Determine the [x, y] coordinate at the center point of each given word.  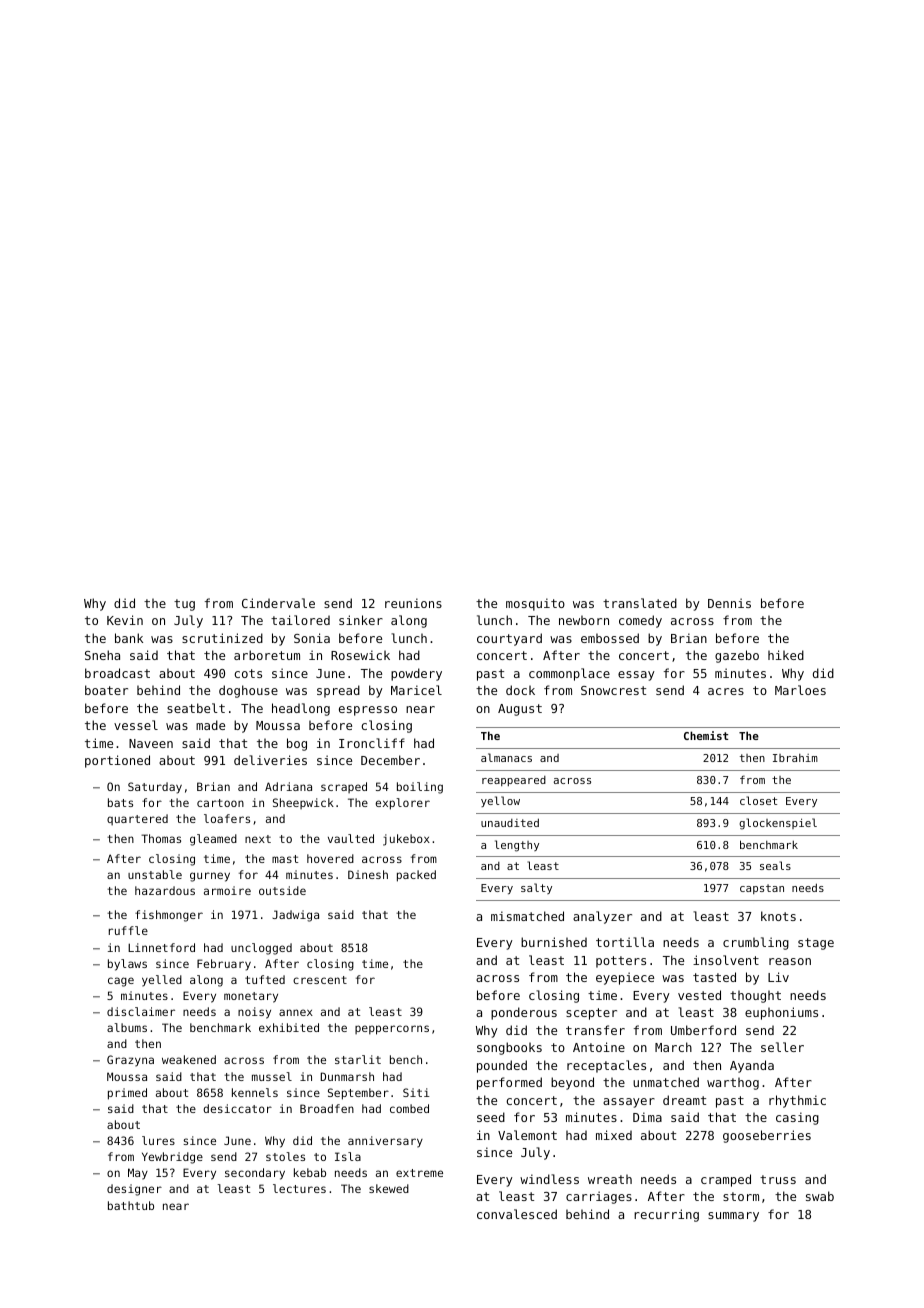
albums [127, 1027]
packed [416, 876]
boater [106, 690]
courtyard [509, 639]
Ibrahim [795, 758]
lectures [299, 1188]
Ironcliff [372, 743]
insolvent [726, 960]
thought [755, 996]
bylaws [127, 965]
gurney [210, 877]
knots [778, 916]
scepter [591, 1014]
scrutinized [222, 638]
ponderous [524, 1013]
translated [640, 603]
